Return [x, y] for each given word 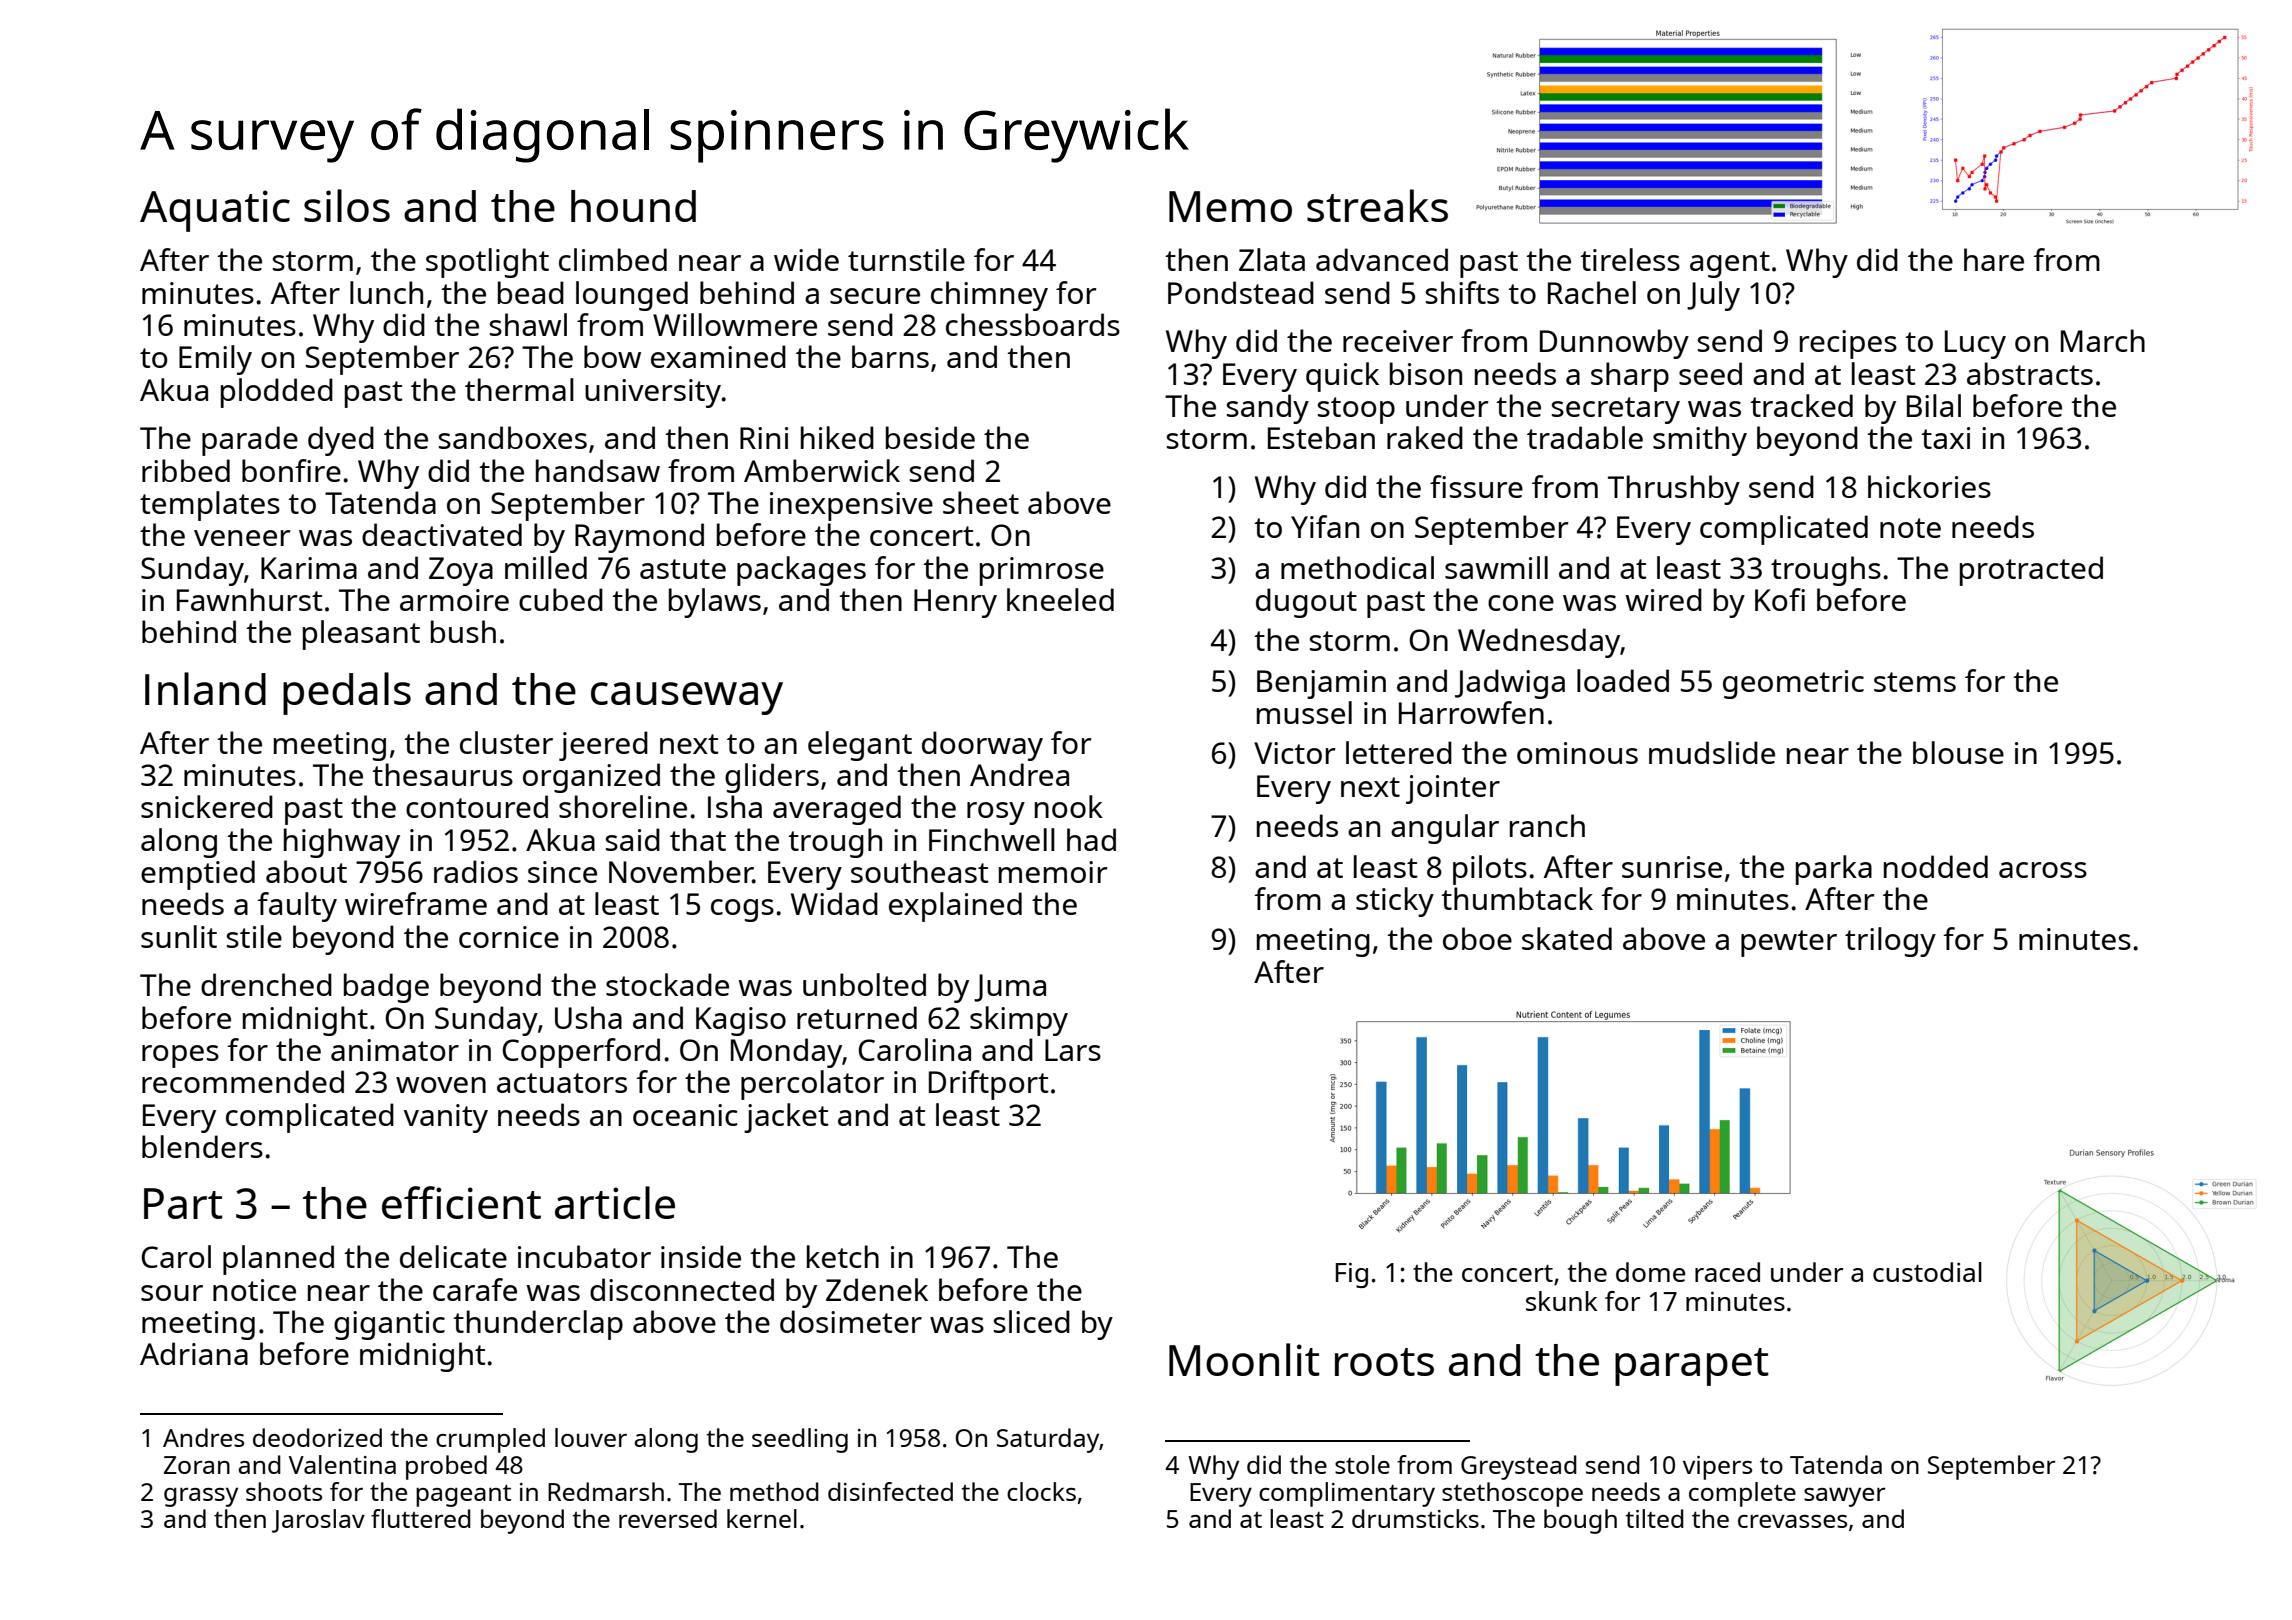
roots [1384, 1362]
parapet [1692, 1367]
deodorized [317, 1437]
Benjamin [1321, 684]
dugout [1306, 603]
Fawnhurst [250, 599]
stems [1915, 682]
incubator [584, 1256]
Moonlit [1244, 1359]
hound [633, 206]
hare [1994, 259]
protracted [2031, 571]
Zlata [1272, 259]
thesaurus [442, 774]
